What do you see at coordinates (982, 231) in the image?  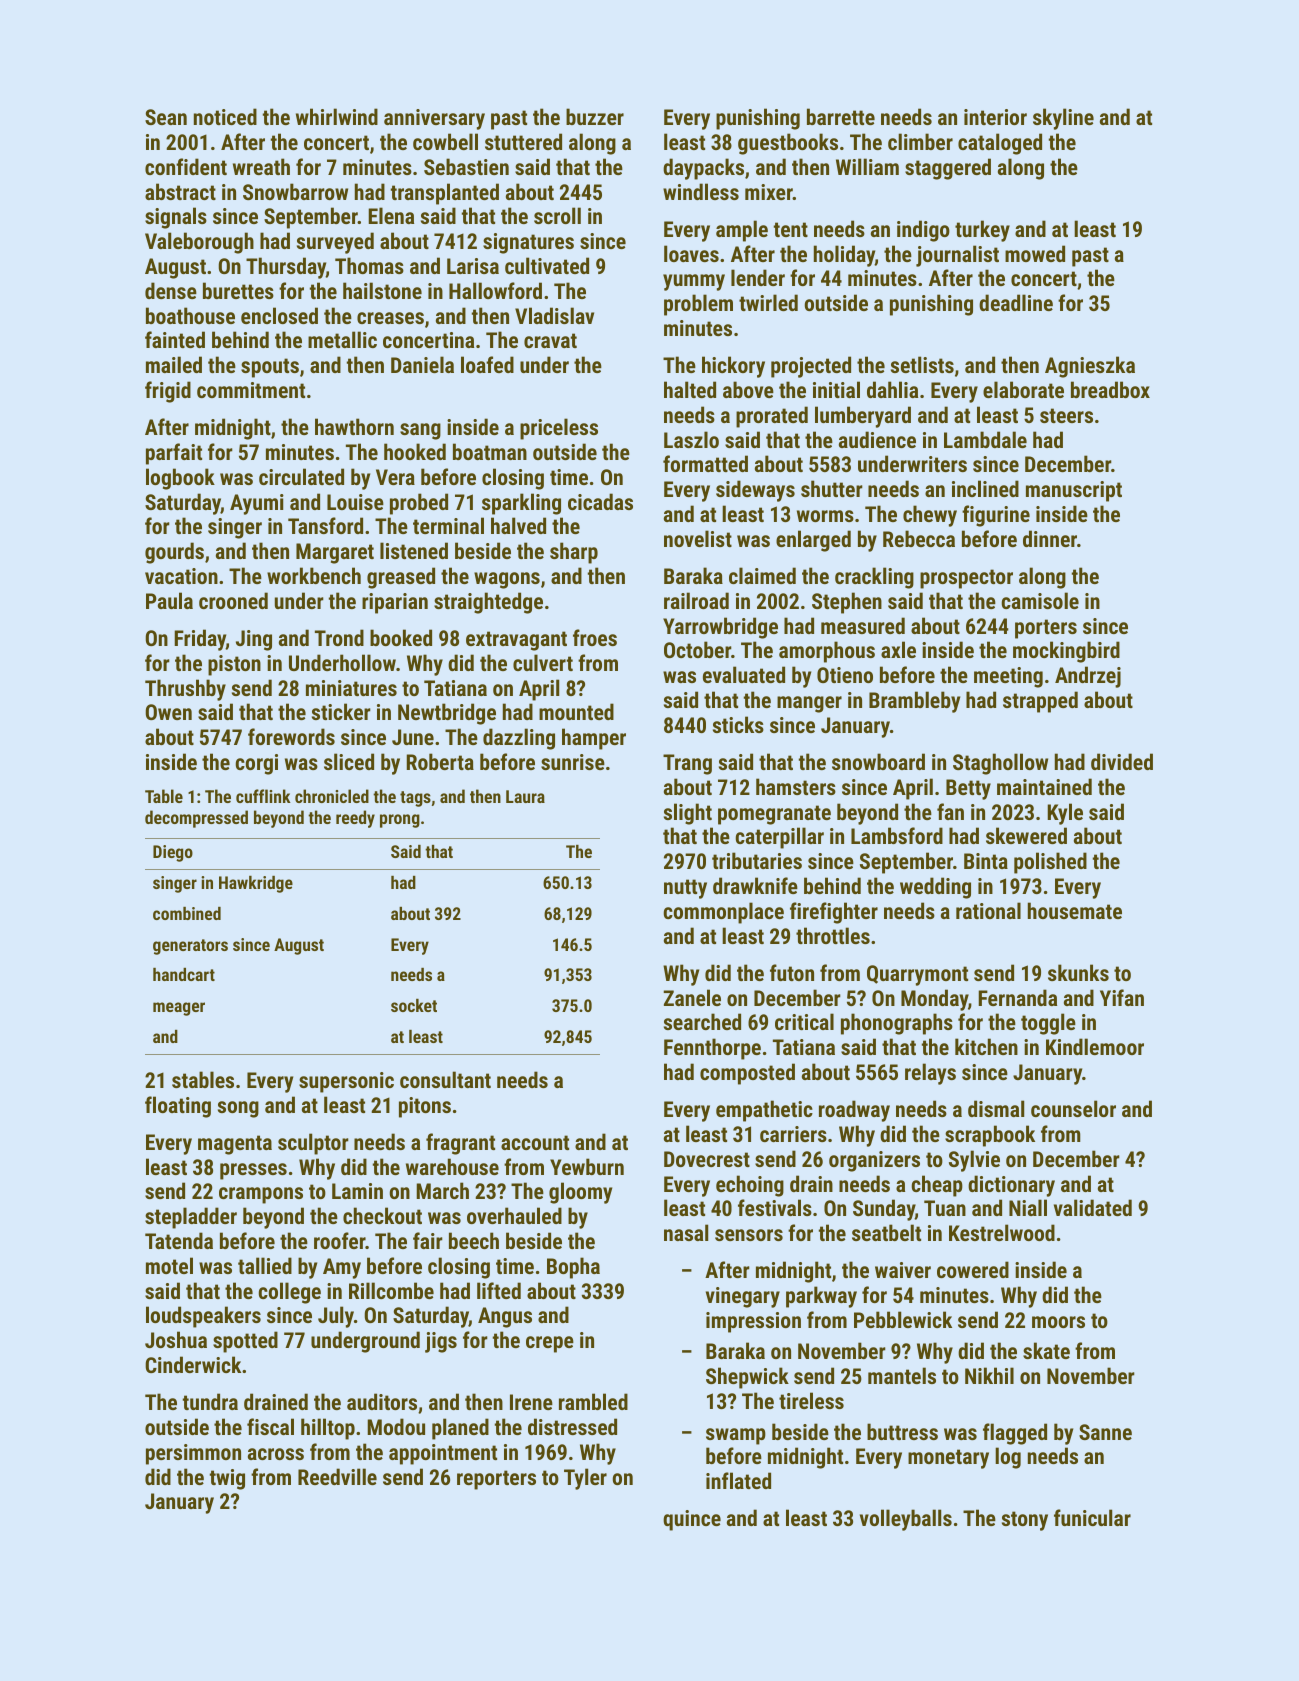 I see `turkey` at bounding box center [982, 231].
